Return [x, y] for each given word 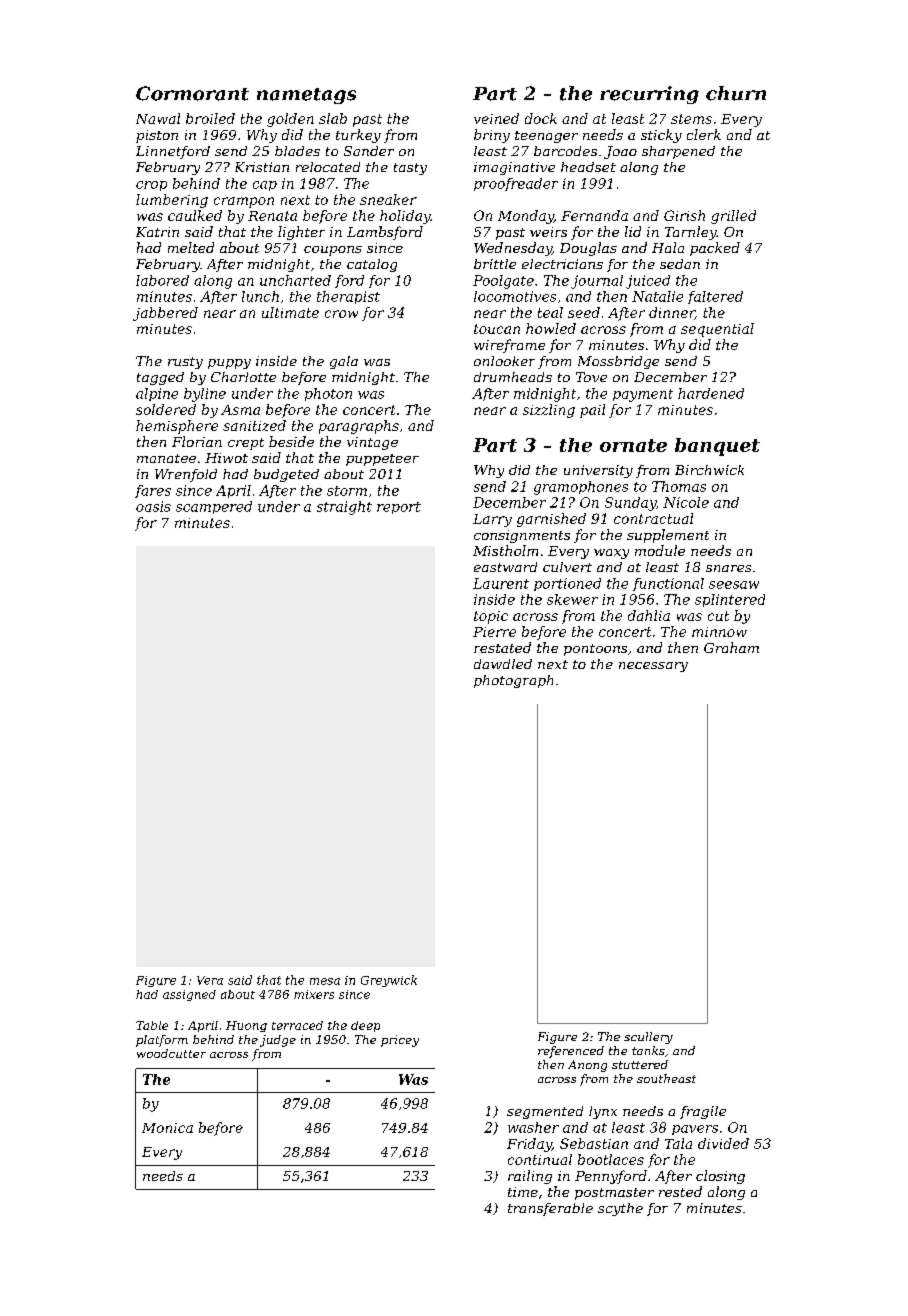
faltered [715, 297]
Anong [587, 1066]
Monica [167, 1128]
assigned [189, 995]
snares [728, 568]
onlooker [504, 361]
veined [496, 118]
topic [491, 617]
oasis [153, 506]
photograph [513, 681]
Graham [731, 647]
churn [736, 93]
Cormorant [192, 93]
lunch [260, 296]
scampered [214, 507]
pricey [400, 1041]
